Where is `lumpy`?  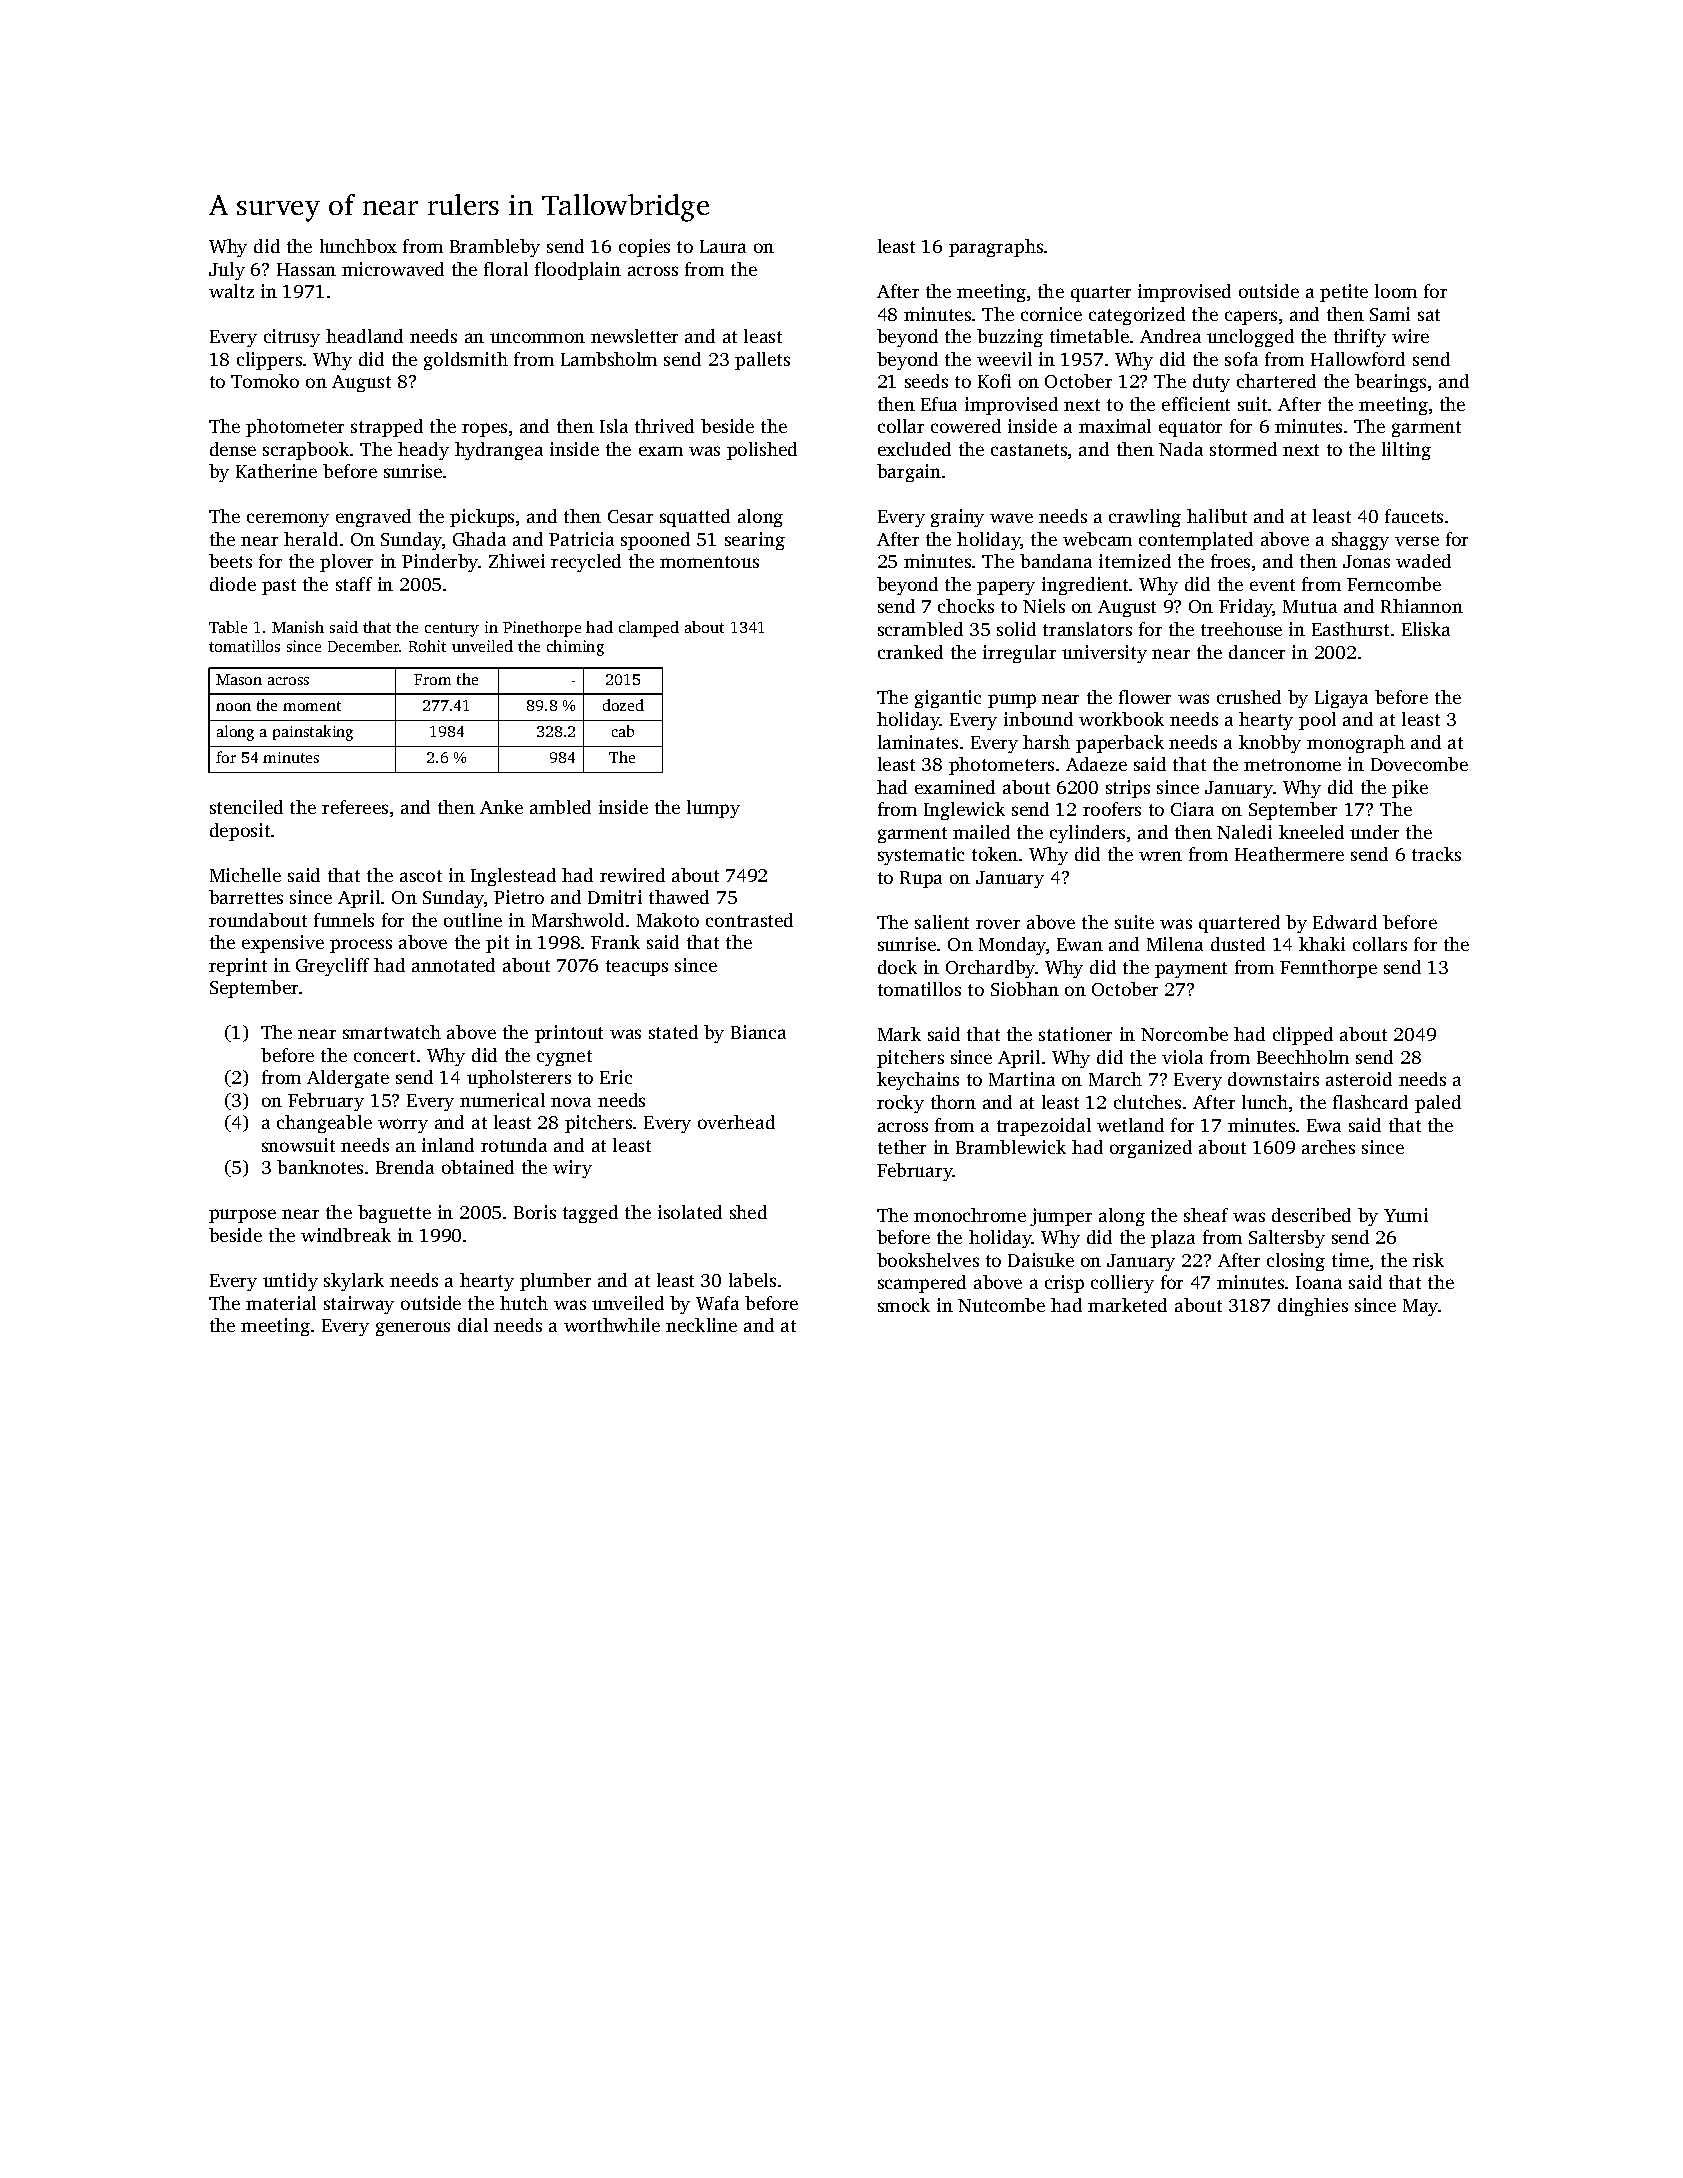
lumpy is located at coordinates (713, 809).
